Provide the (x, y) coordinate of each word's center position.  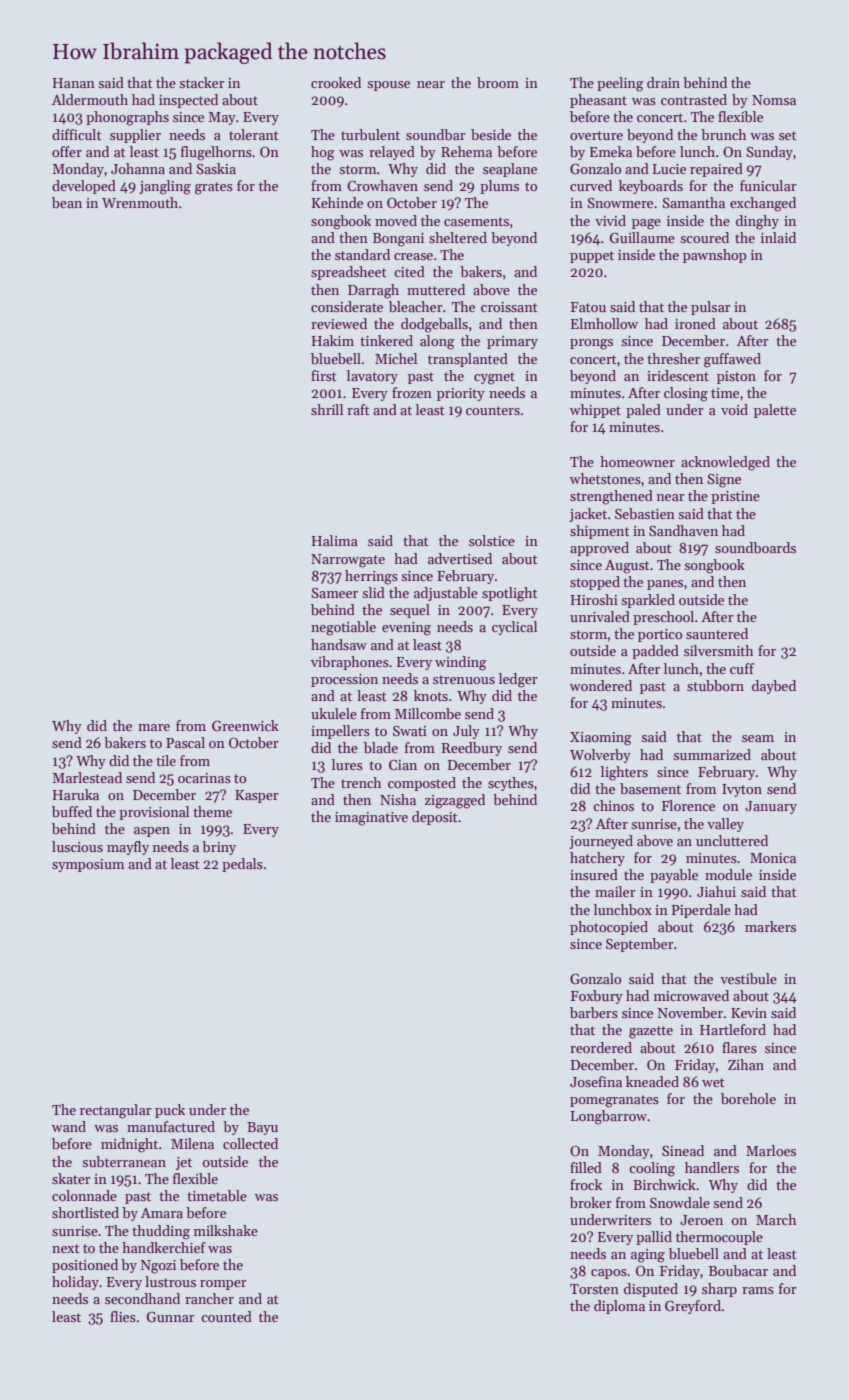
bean (67, 202)
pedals (242, 865)
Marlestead (87, 777)
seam (758, 738)
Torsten (594, 1289)
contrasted (694, 99)
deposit (435, 818)
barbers (594, 1012)
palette (775, 411)
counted (226, 1316)
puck (170, 1111)
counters (493, 410)
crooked (336, 82)
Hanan (74, 83)
